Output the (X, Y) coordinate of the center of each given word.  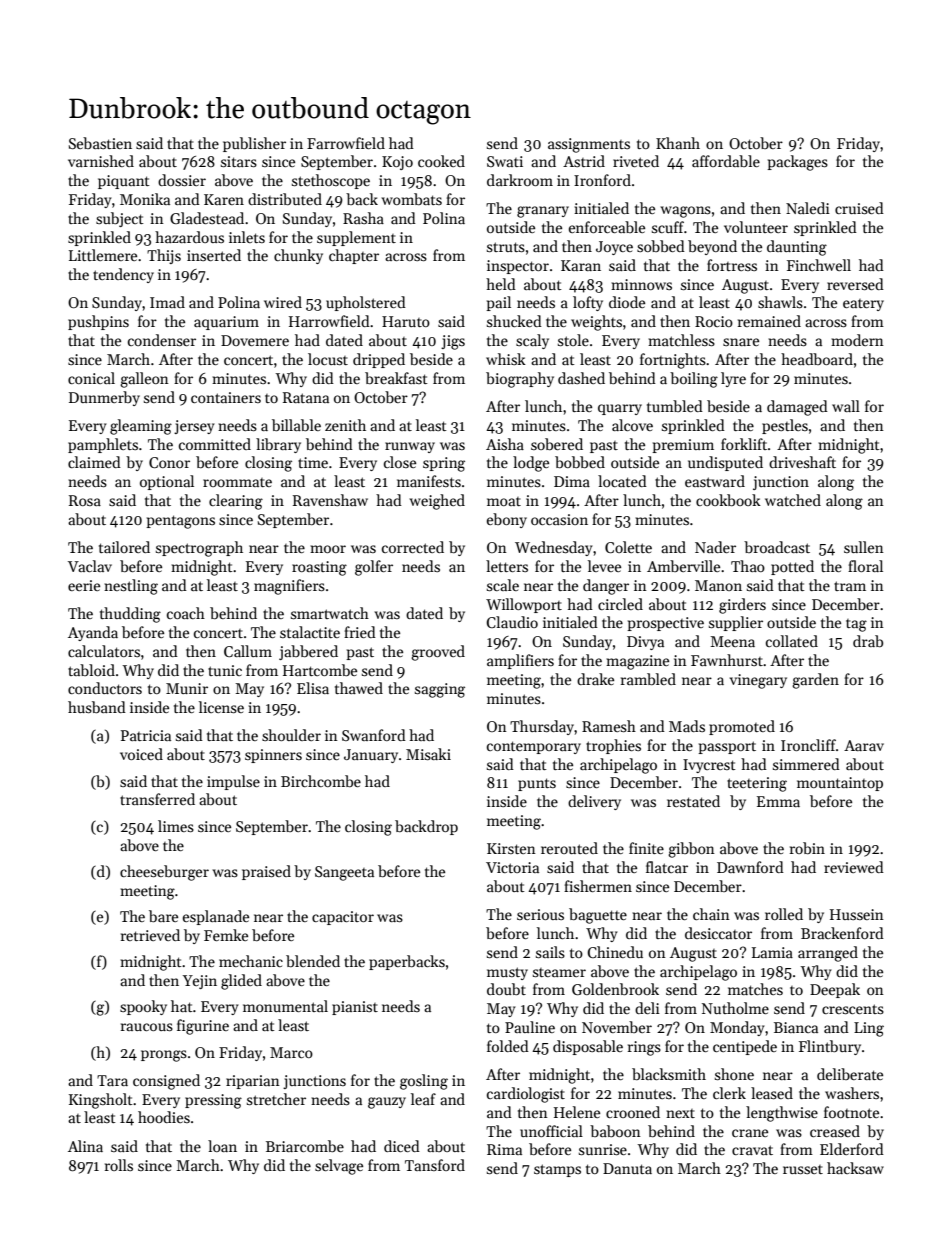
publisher (254, 144)
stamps (557, 1170)
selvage (339, 1167)
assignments (589, 145)
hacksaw (855, 1168)
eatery (863, 305)
